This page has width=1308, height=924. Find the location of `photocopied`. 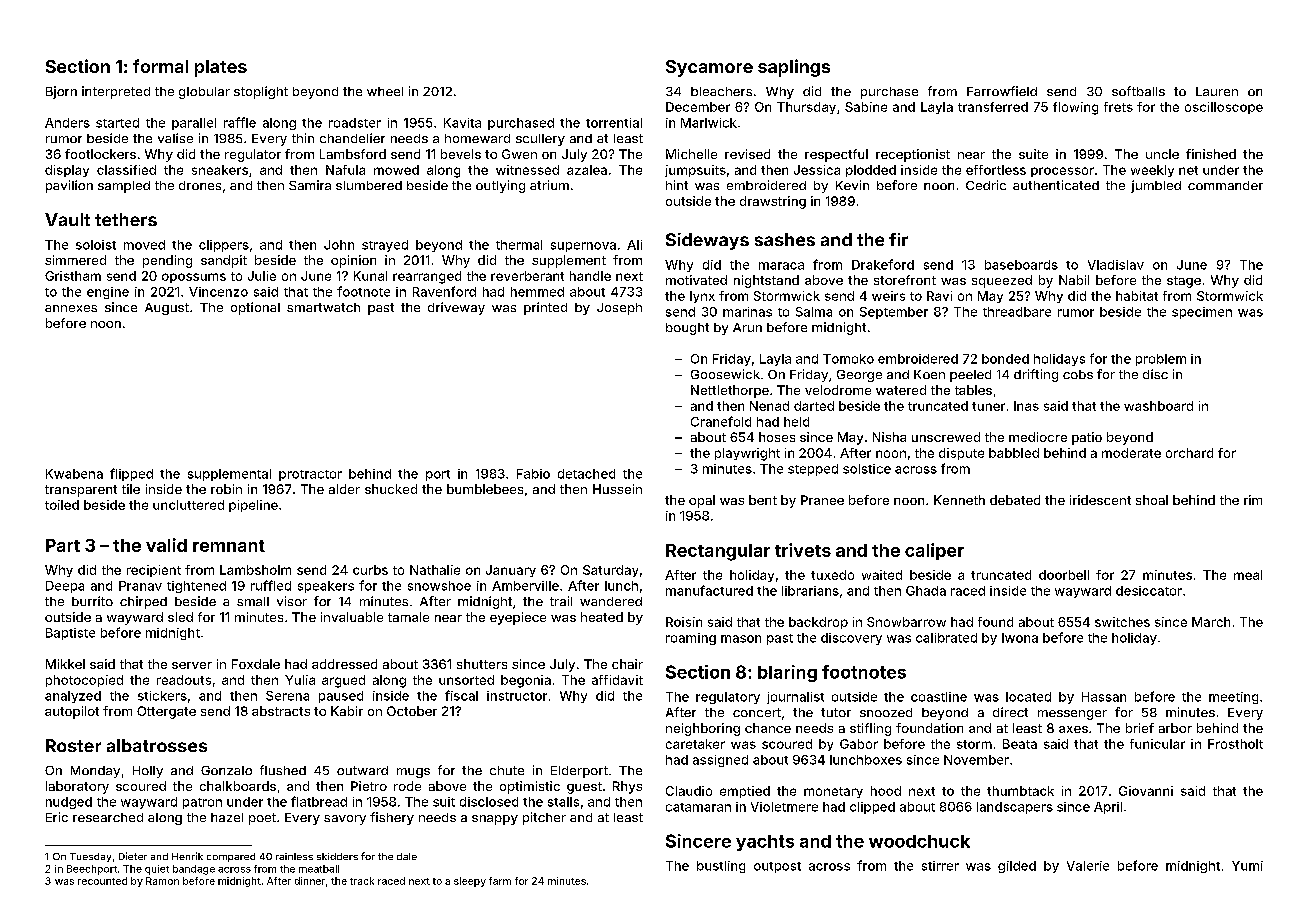

photocopied is located at coordinates (84, 681).
